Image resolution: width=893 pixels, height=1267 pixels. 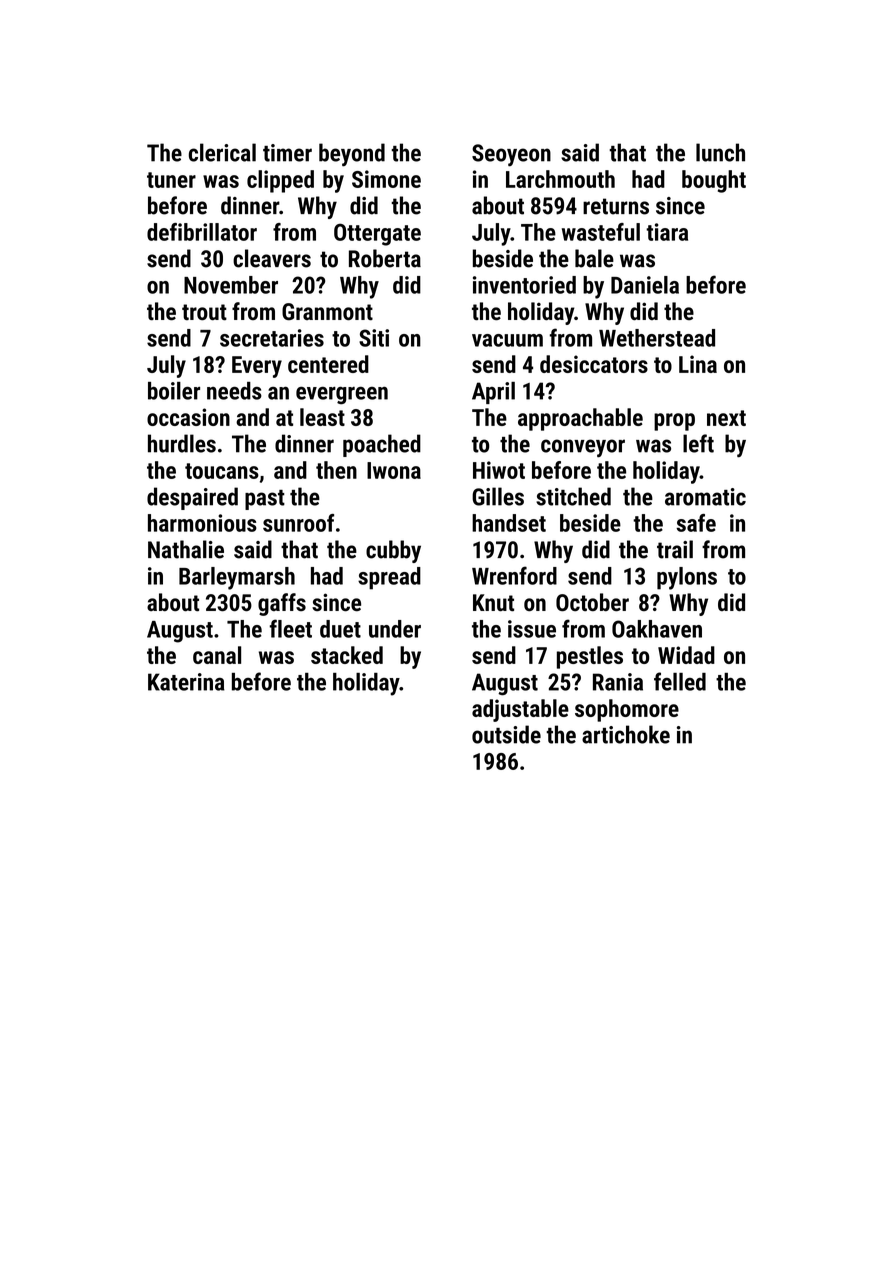 I want to click on fleet, so click(x=291, y=628).
